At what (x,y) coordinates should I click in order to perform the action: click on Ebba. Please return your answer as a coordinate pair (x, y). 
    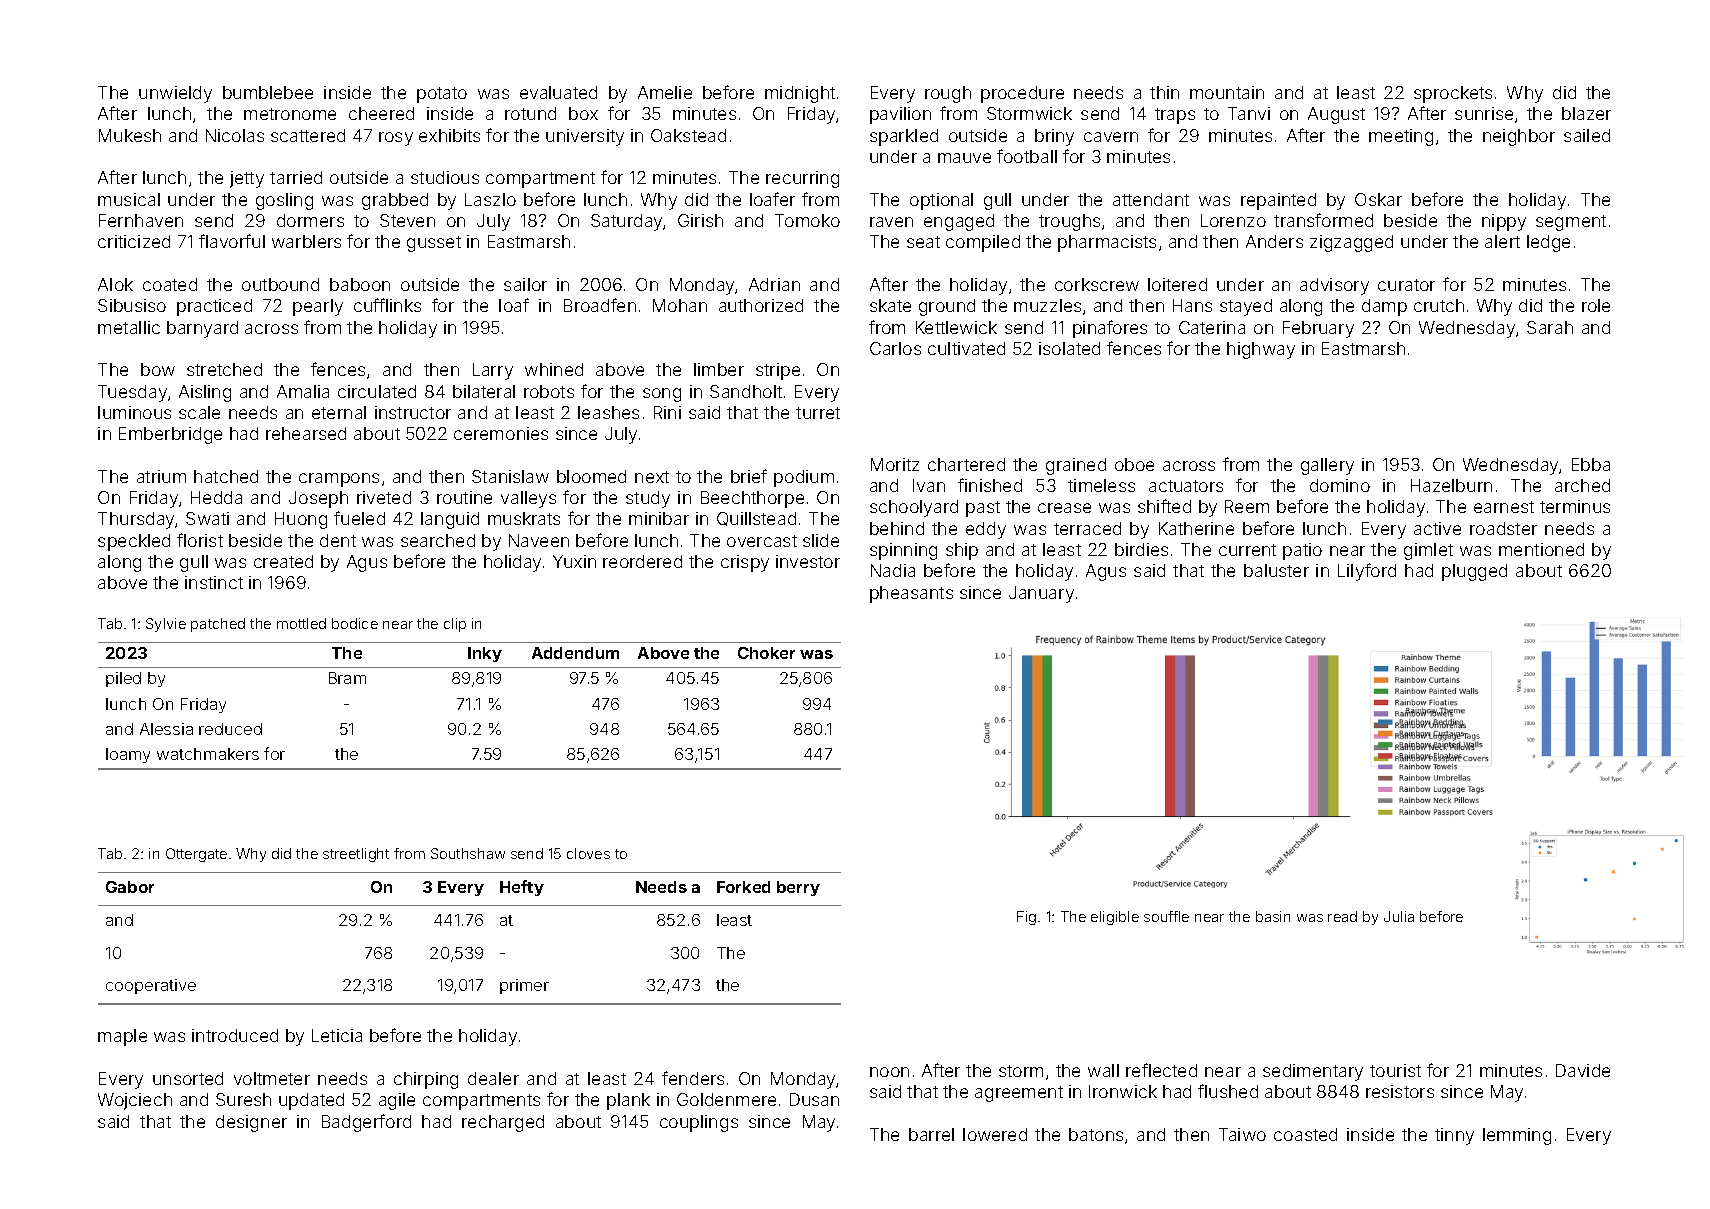
    Looking at the image, I should click on (1591, 464).
